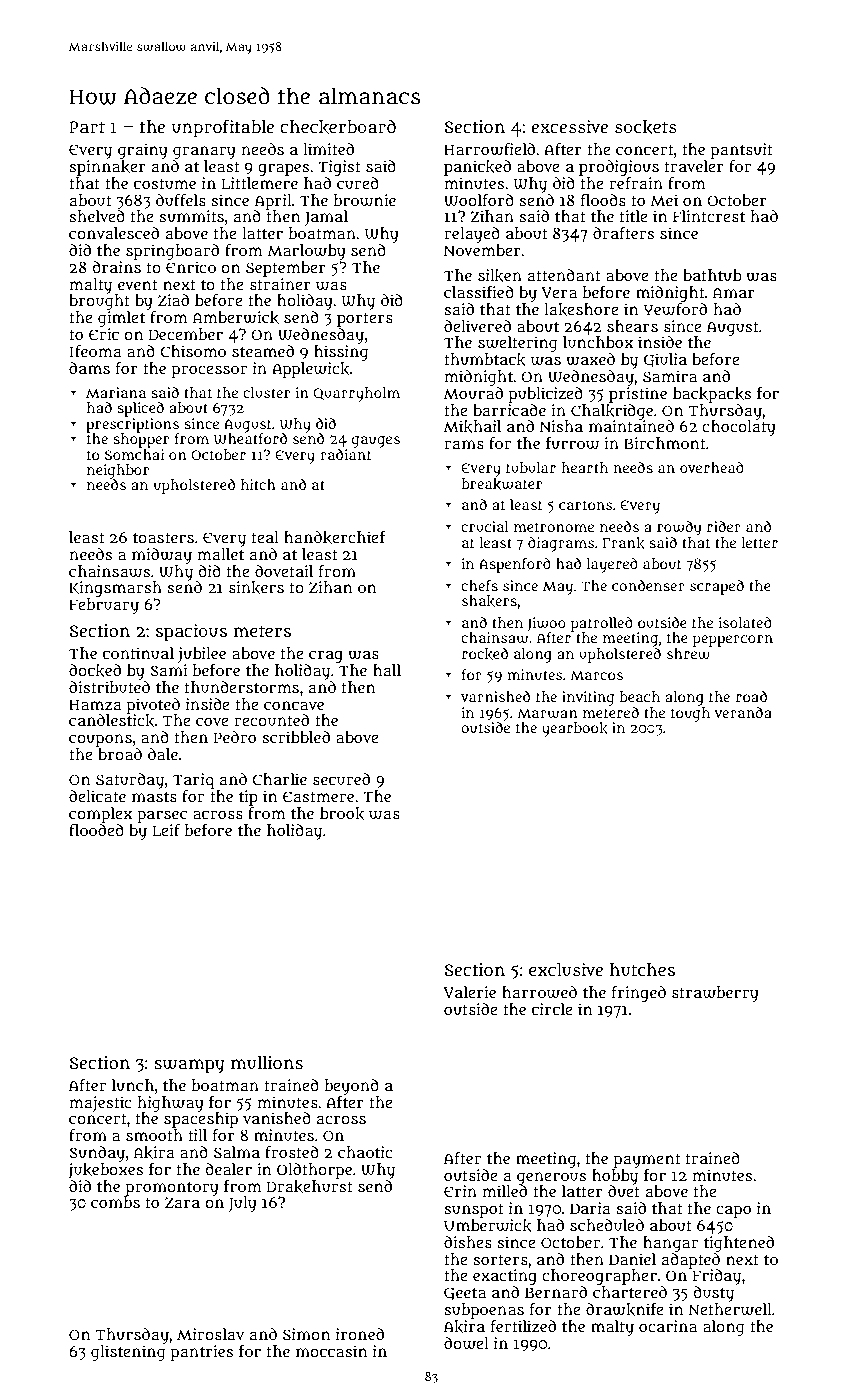 The height and width of the page is (1400, 849). I want to click on Sunday, so click(97, 1154).
